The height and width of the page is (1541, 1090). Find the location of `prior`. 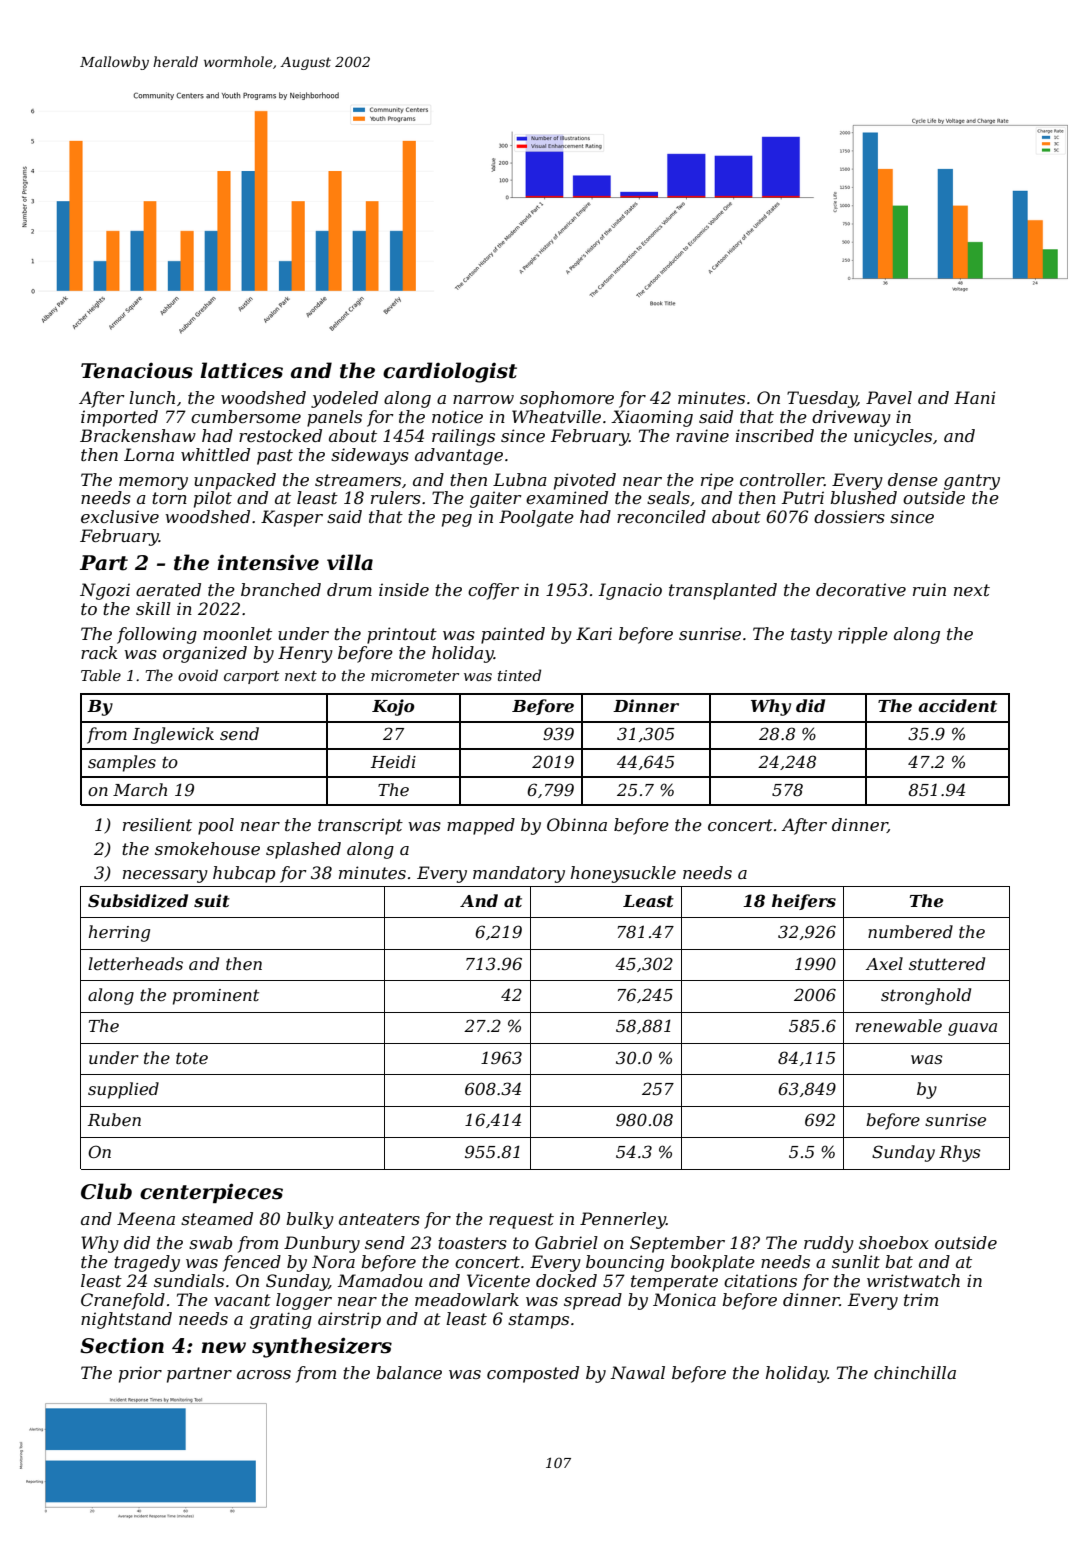

prior is located at coordinates (140, 1374).
